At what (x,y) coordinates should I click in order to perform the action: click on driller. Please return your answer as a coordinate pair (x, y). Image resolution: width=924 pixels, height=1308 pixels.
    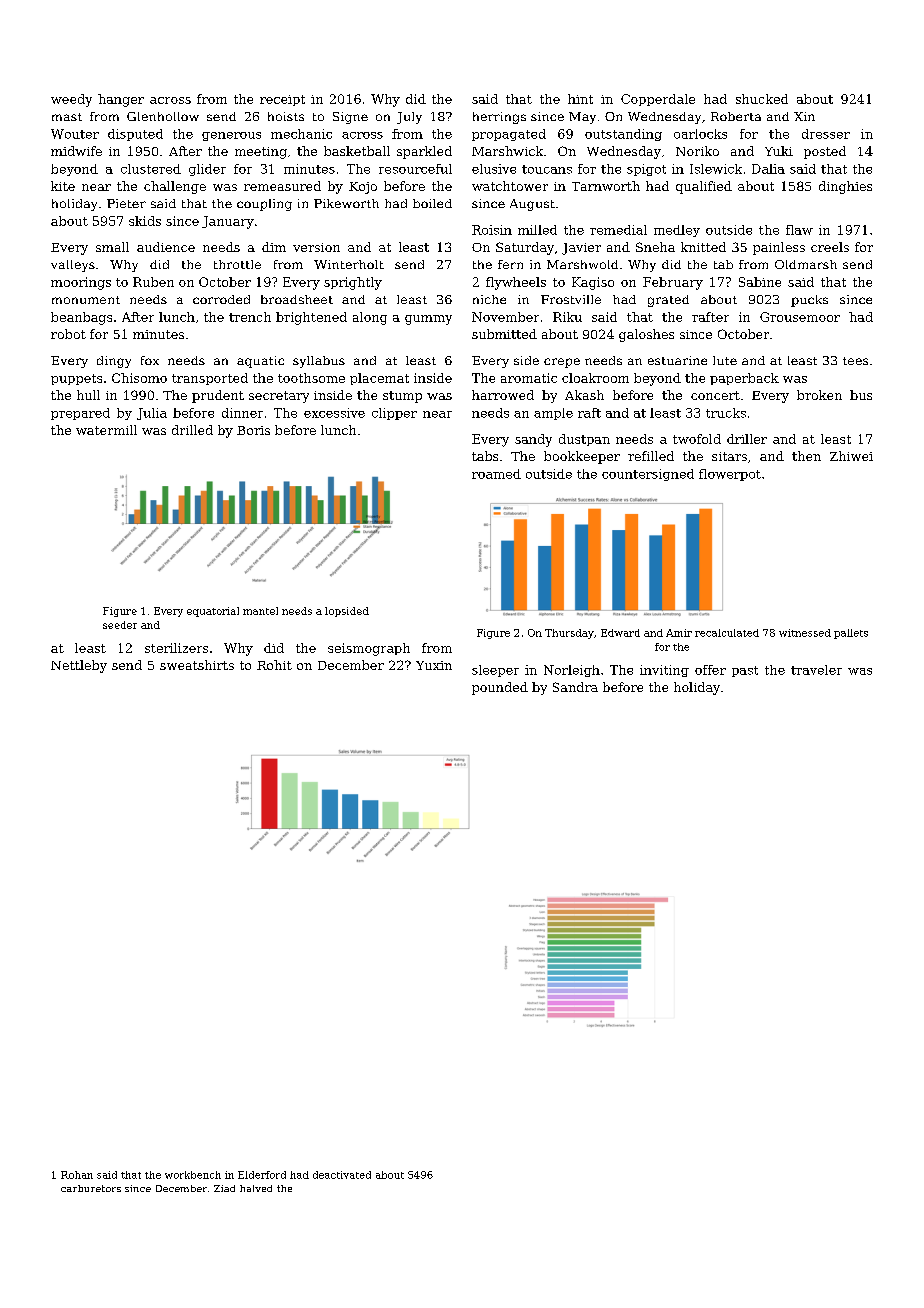
    Looking at the image, I should click on (747, 439).
